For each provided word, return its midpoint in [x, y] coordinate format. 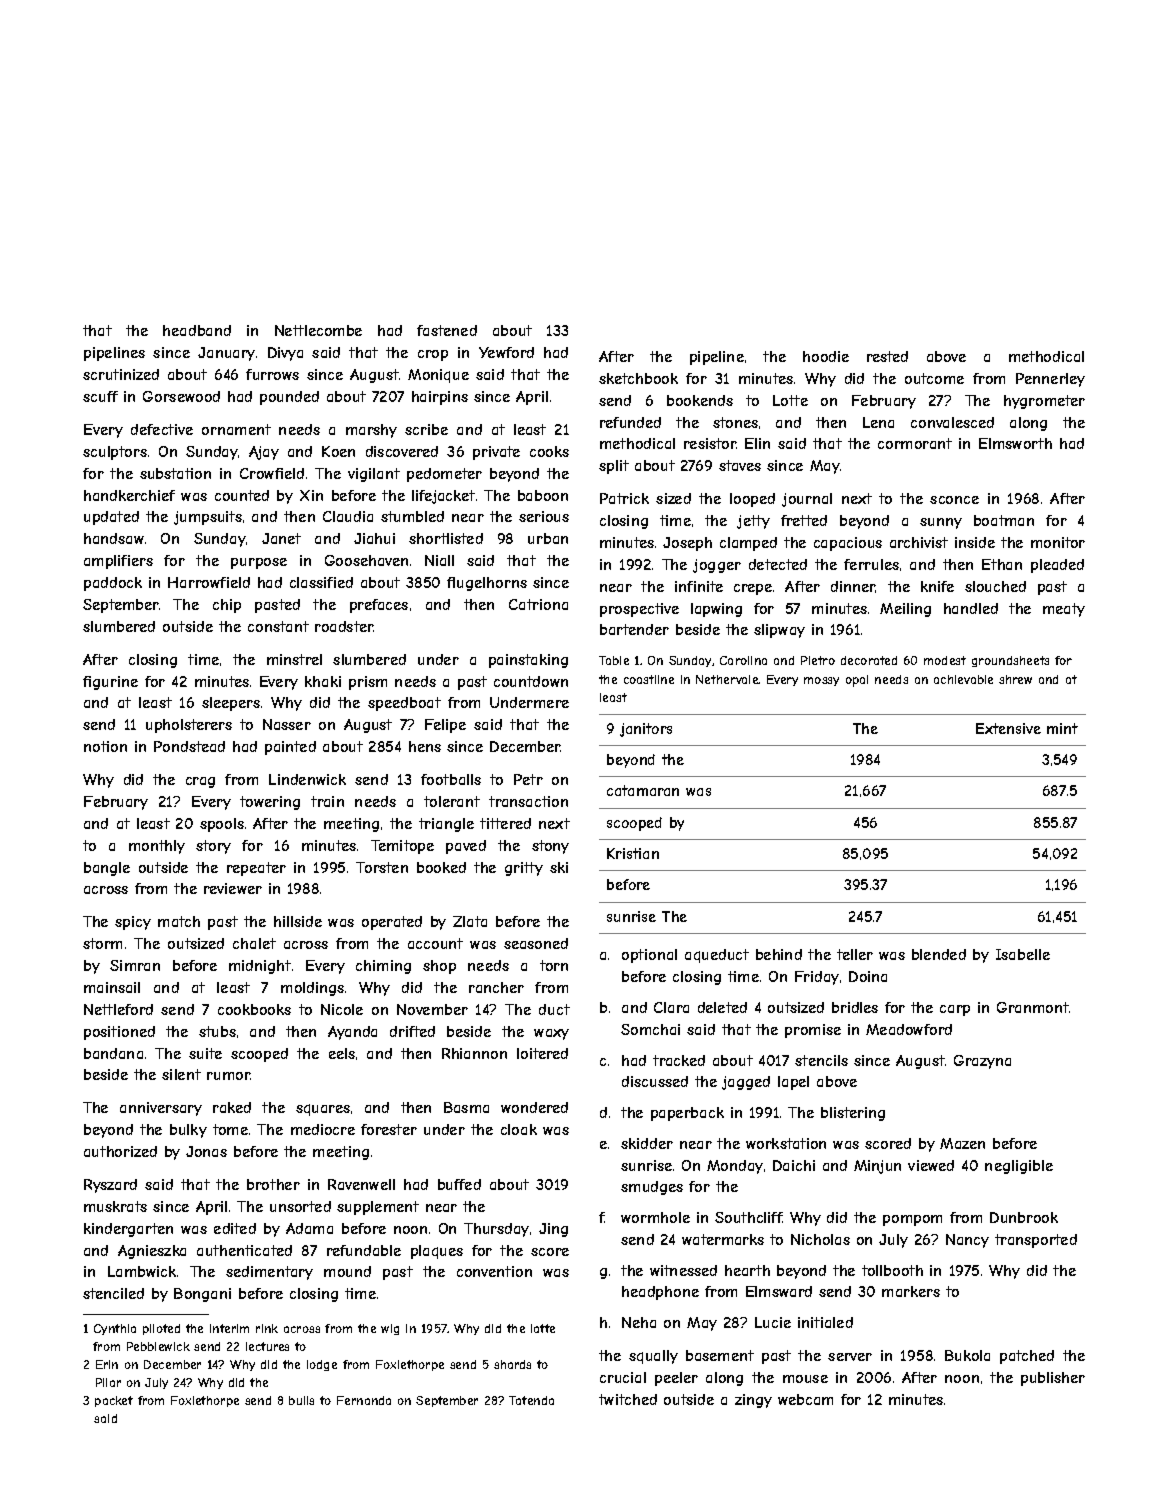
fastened [447, 330]
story [213, 847]
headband [197, 330]
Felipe [445, 726]
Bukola [967, 1355]
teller [855, 954]
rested [887, 356]
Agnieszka [152, 1252]
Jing [553, 1230]
